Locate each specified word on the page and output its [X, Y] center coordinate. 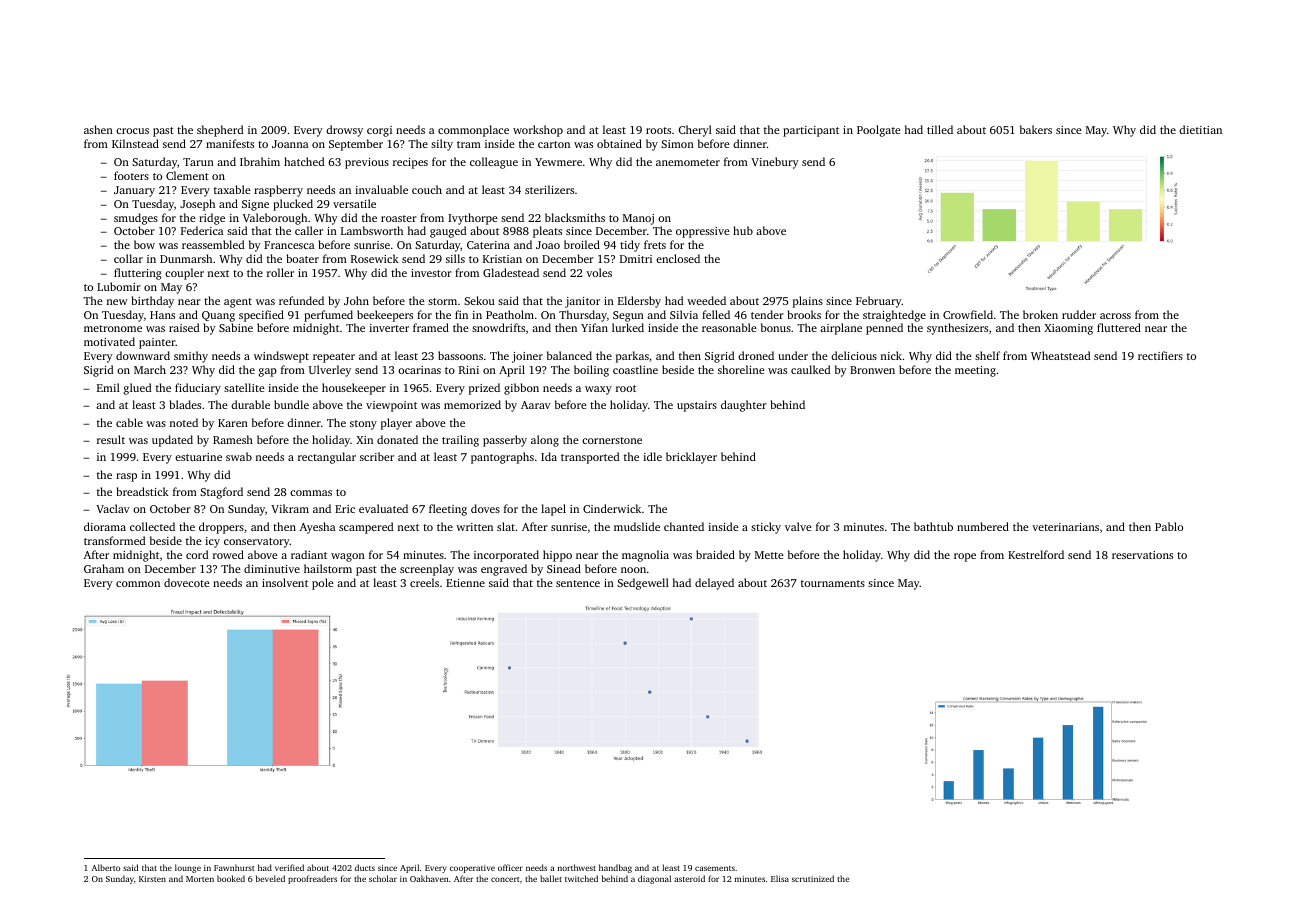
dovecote [187, 582]
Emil [108, 387]
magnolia [645, 556]
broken [1040, 314]
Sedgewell [643, 584]
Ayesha [317, 528]
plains [808, 302]
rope [965, 557]
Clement [187, 175]
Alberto [106, 867]
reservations [1142, 555]
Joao [548, 245]
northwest [577, 867]
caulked [810, 369]
